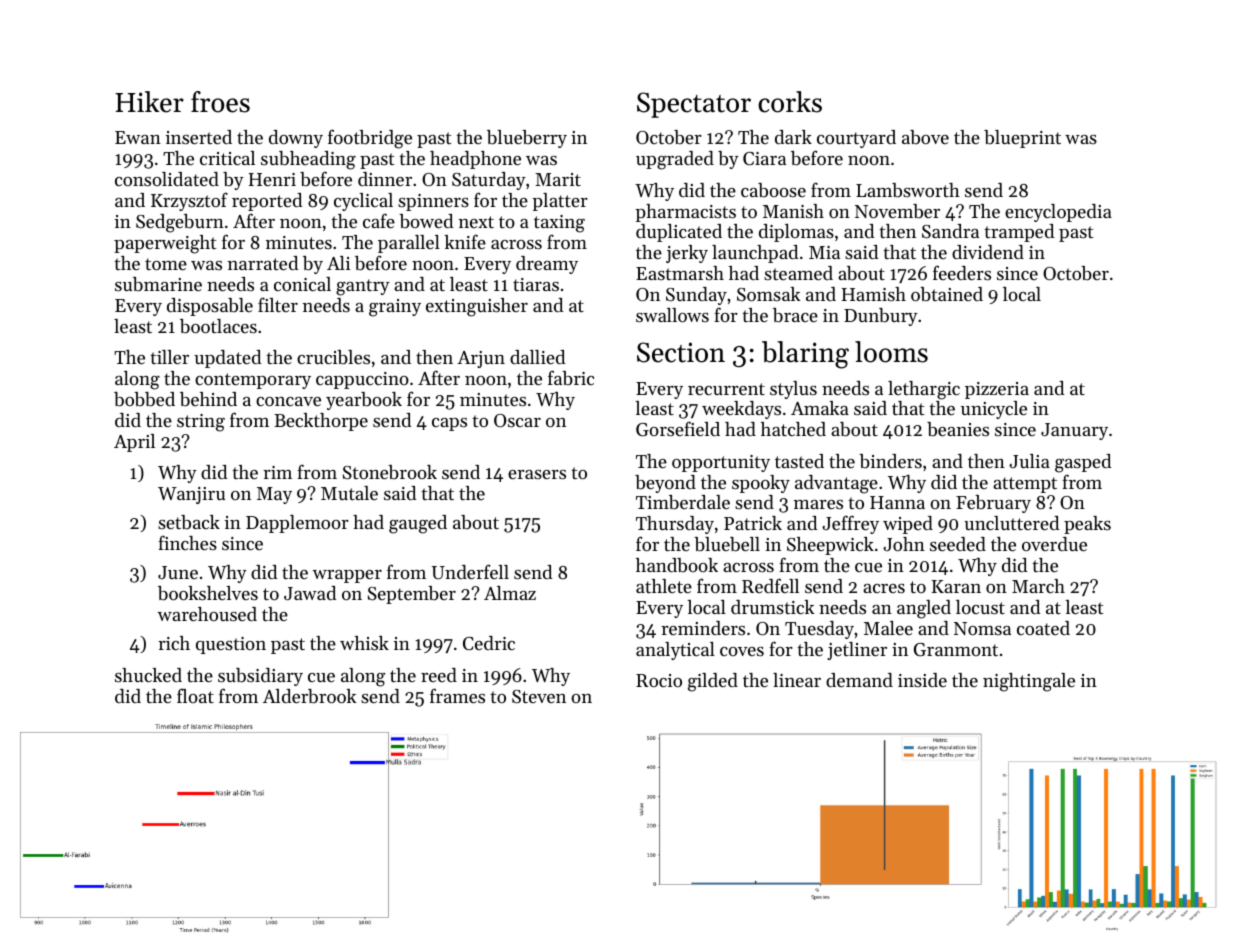  I want to click on nightingale, so click(1029, 682).
